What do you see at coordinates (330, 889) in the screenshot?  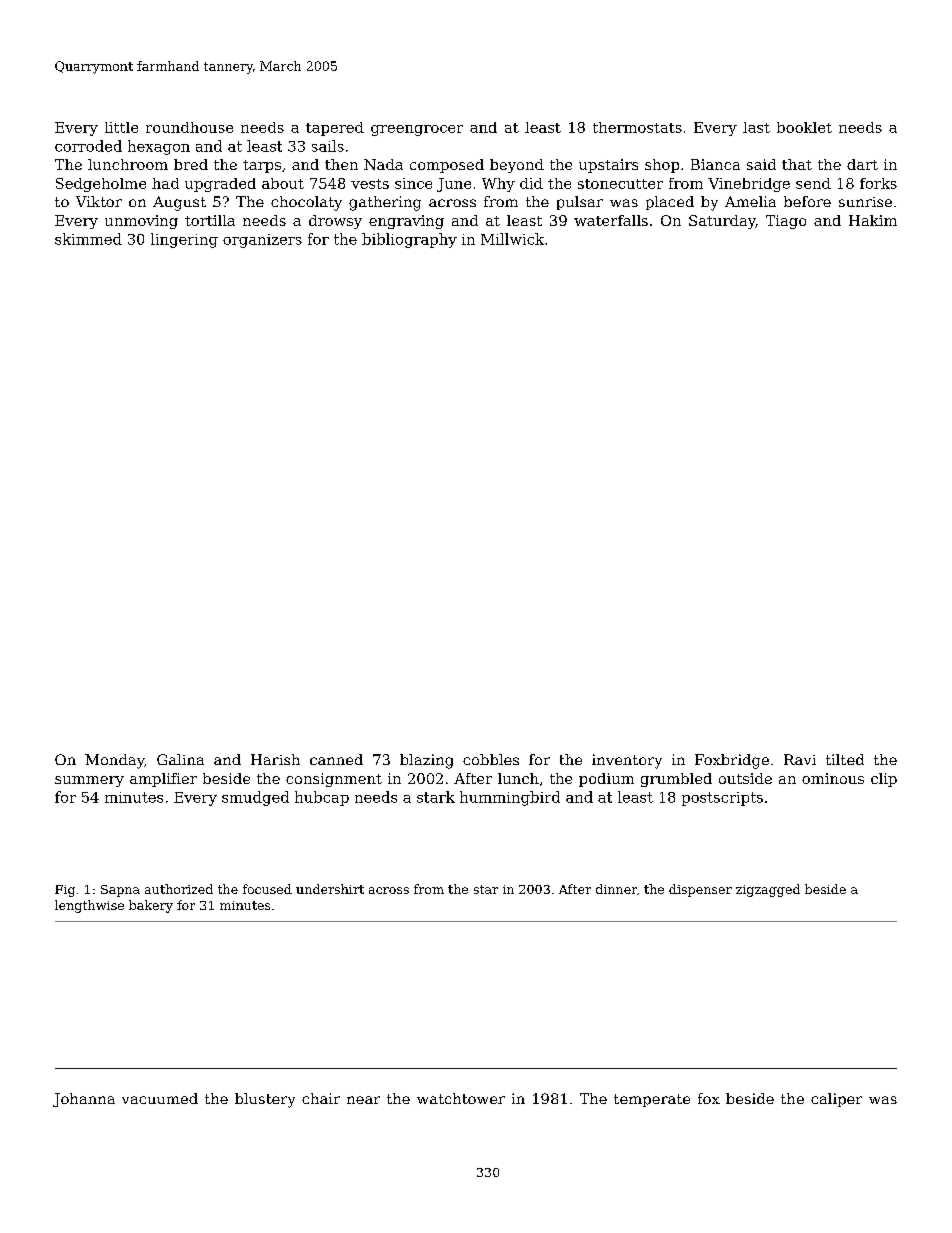 I see `undershirt` at bounding box center [330, 889].
